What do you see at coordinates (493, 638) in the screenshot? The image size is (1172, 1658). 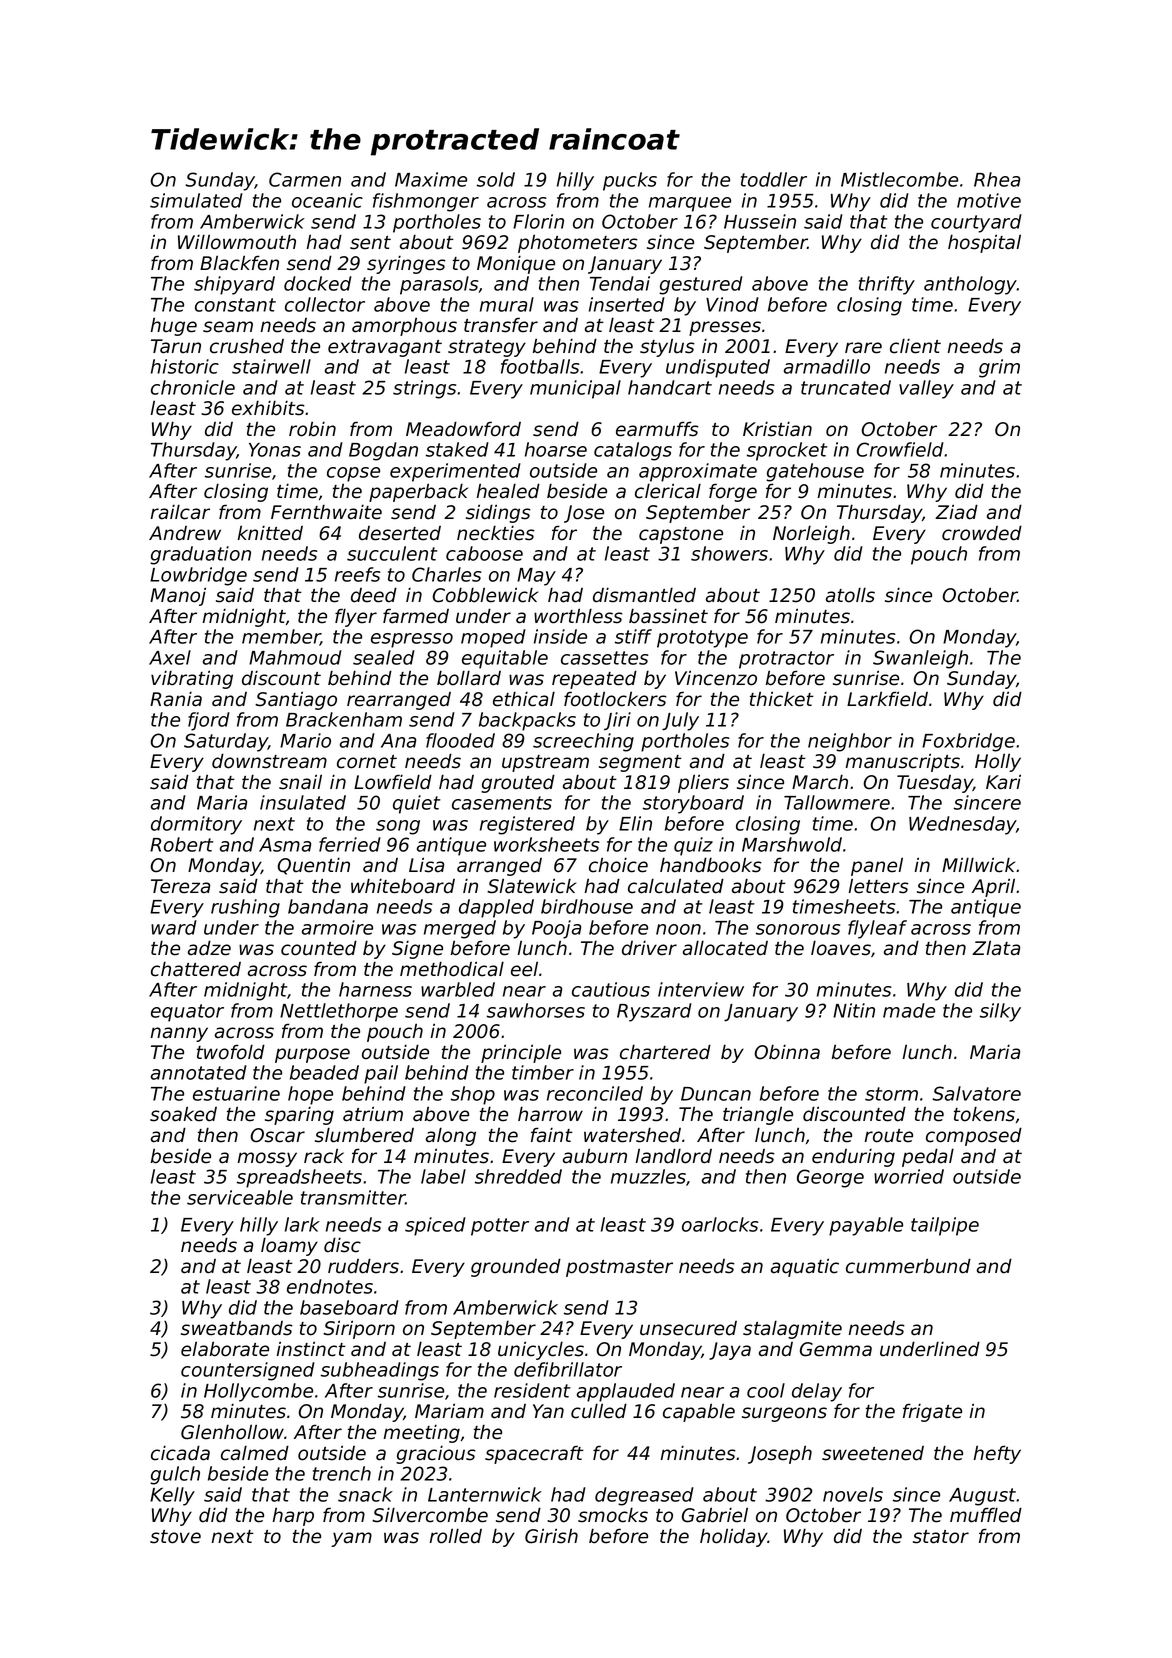 I see `moped` at bounding box center [493, 638].
